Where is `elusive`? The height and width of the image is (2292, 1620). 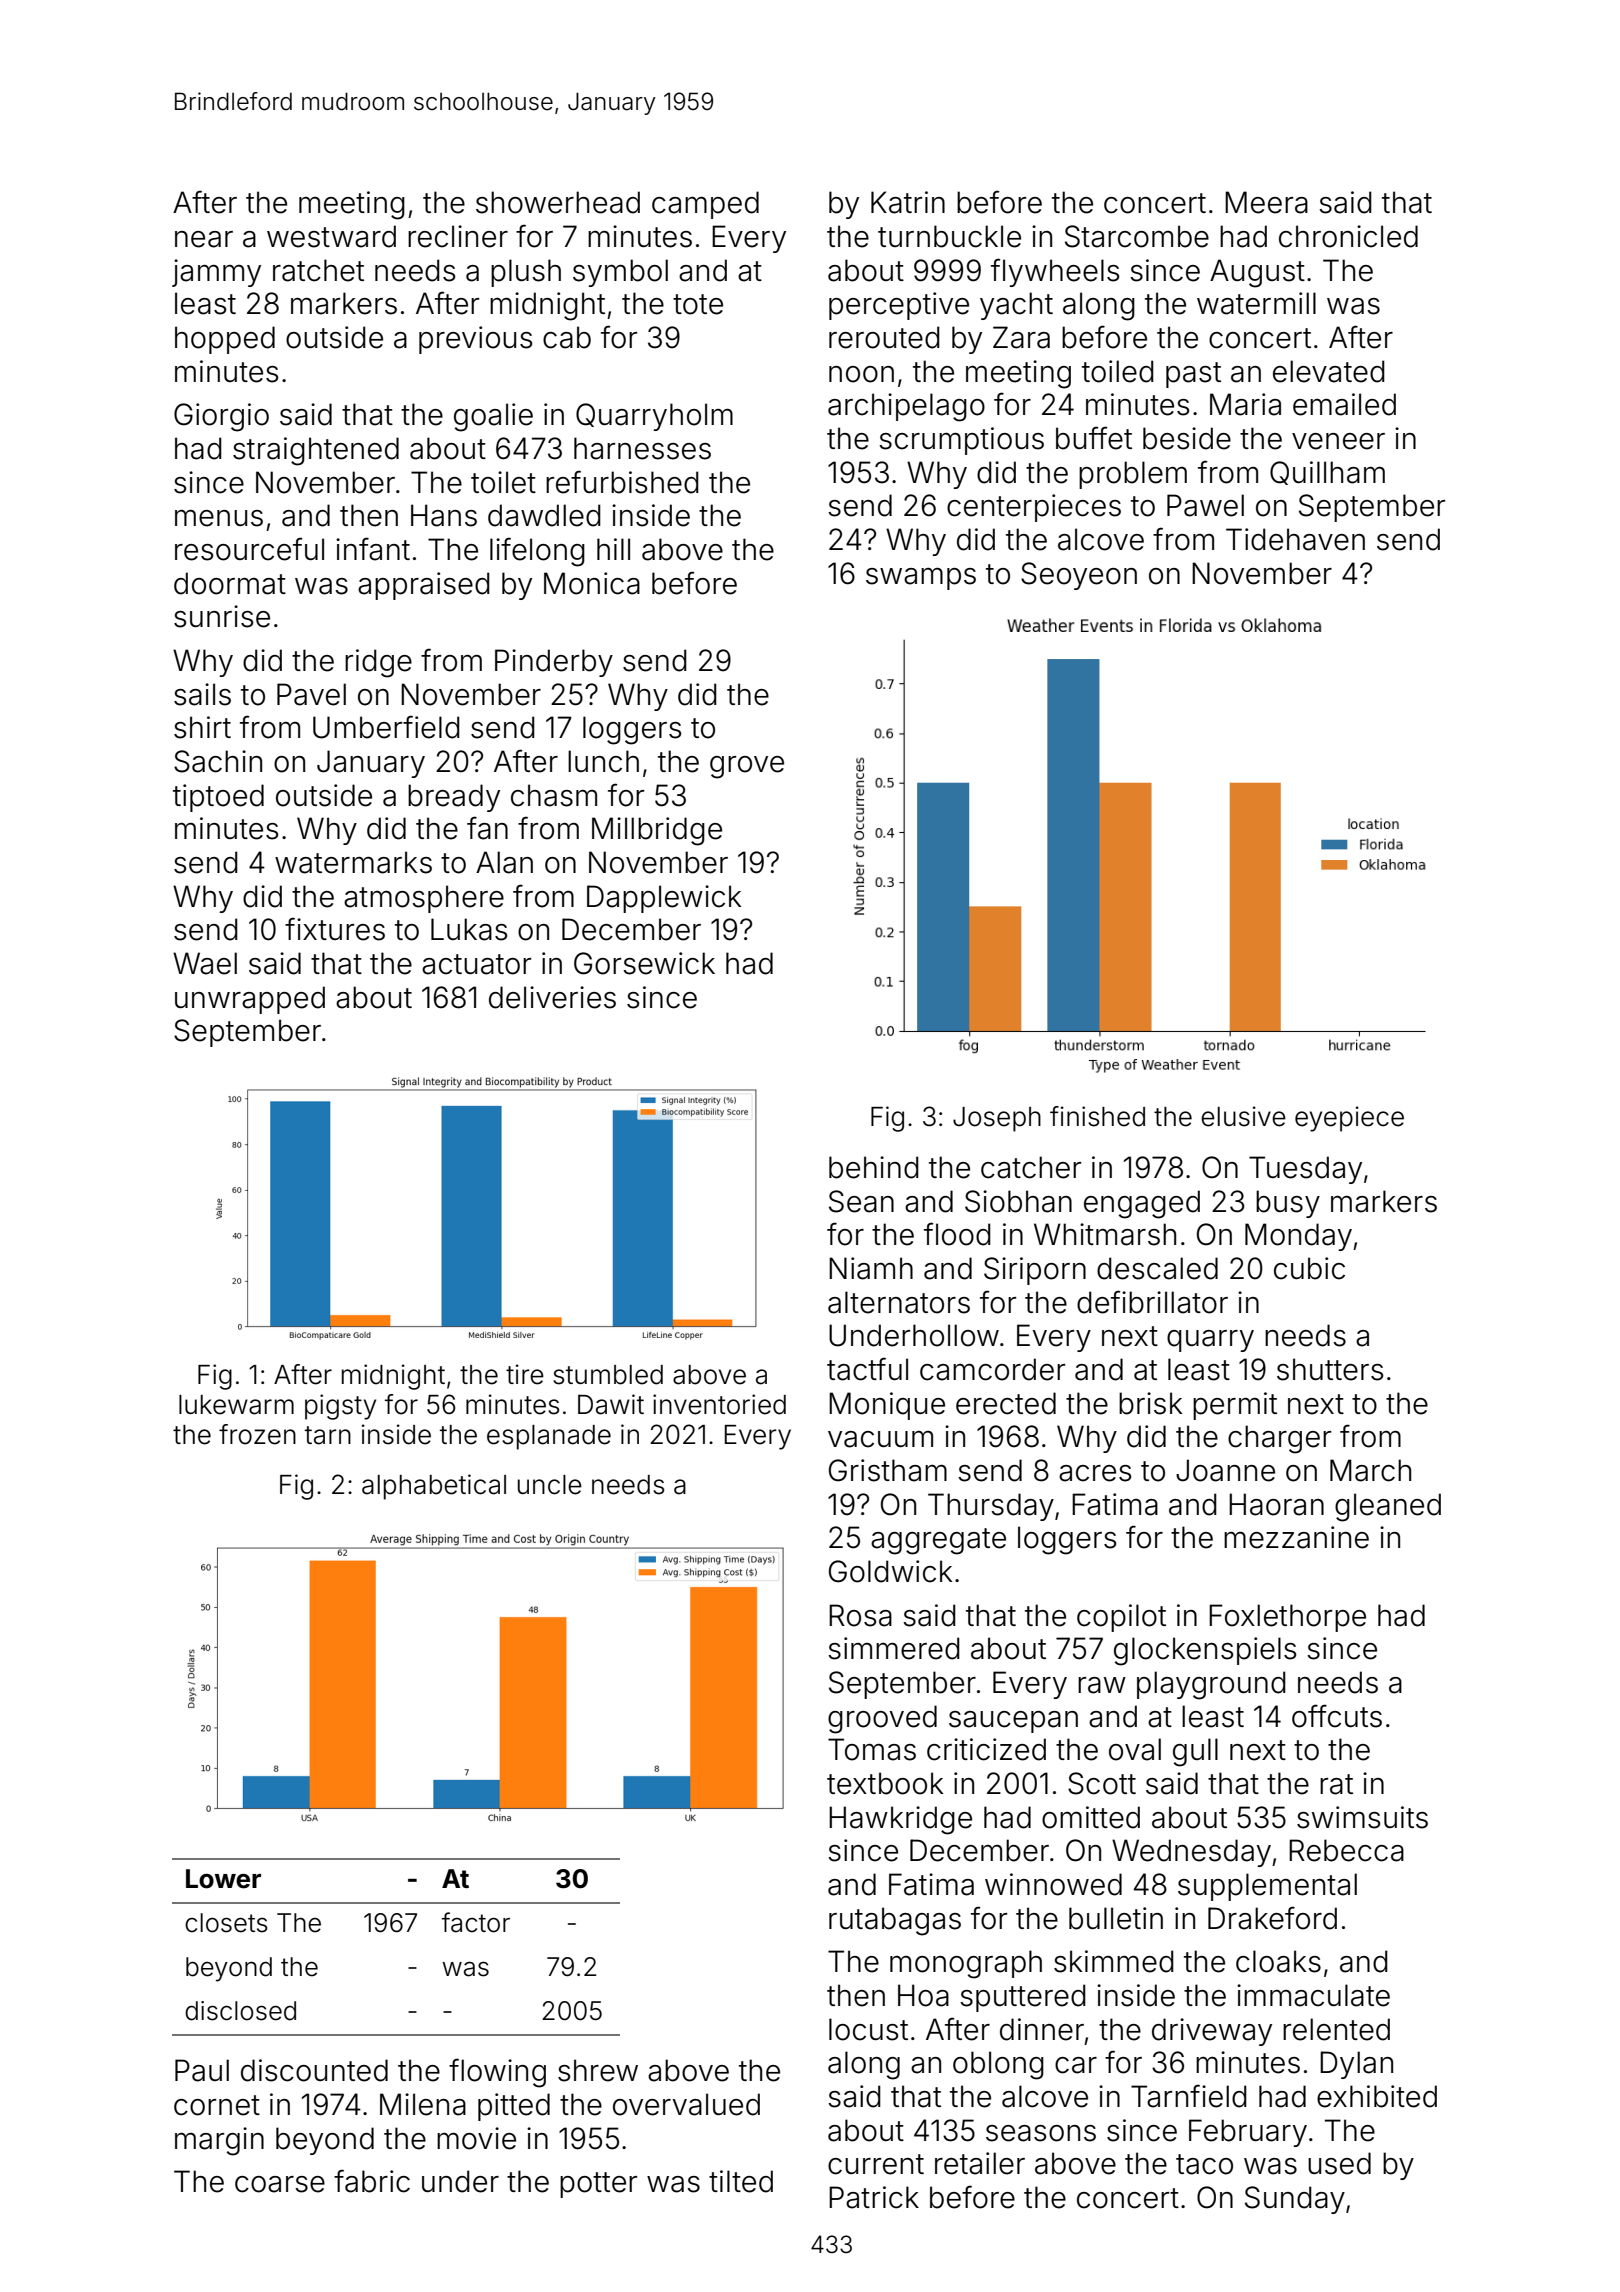 elusive is located at coordinates (1243, 1116).
